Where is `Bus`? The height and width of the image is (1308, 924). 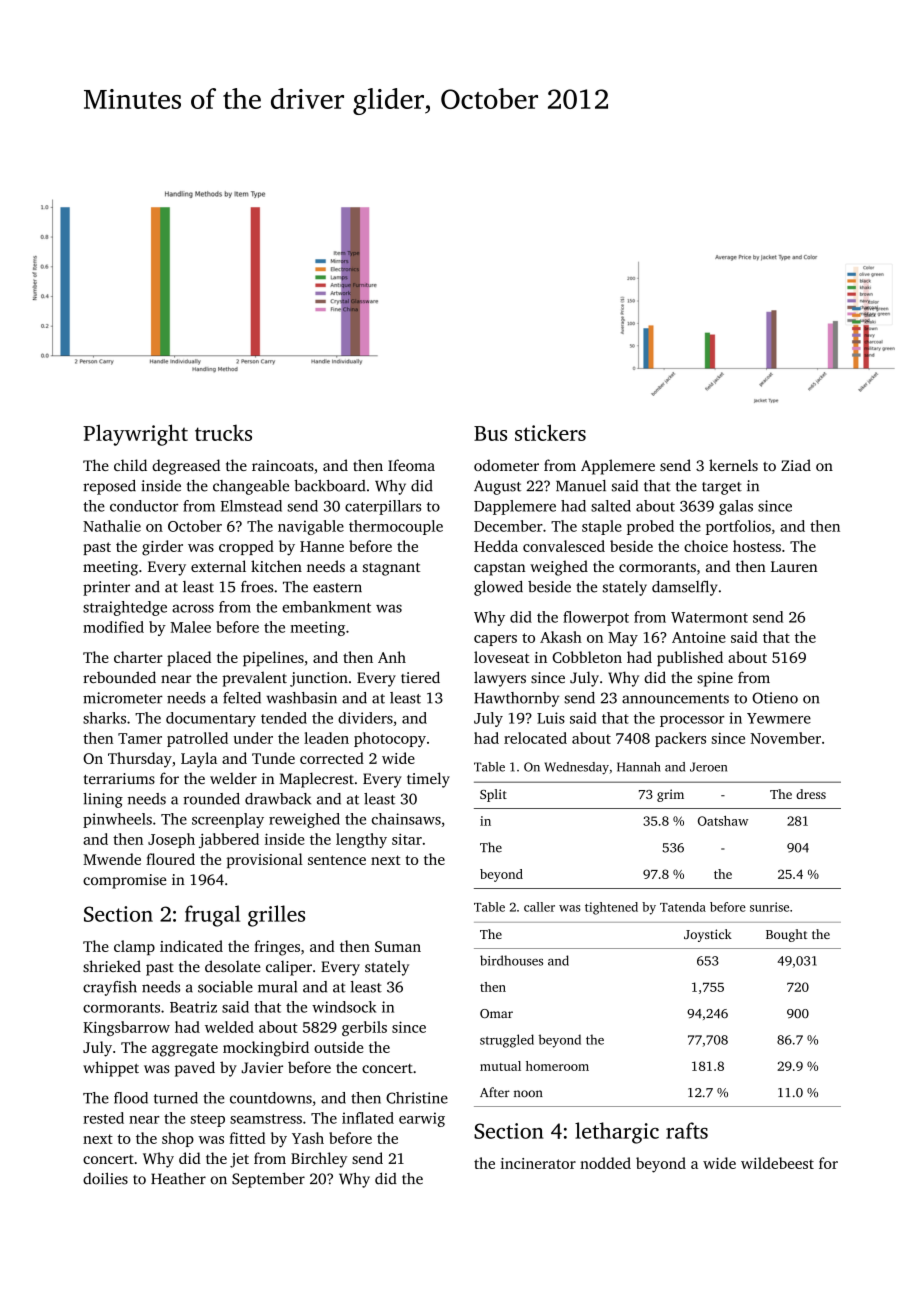
Bus is located at coordinates (490, 433).
